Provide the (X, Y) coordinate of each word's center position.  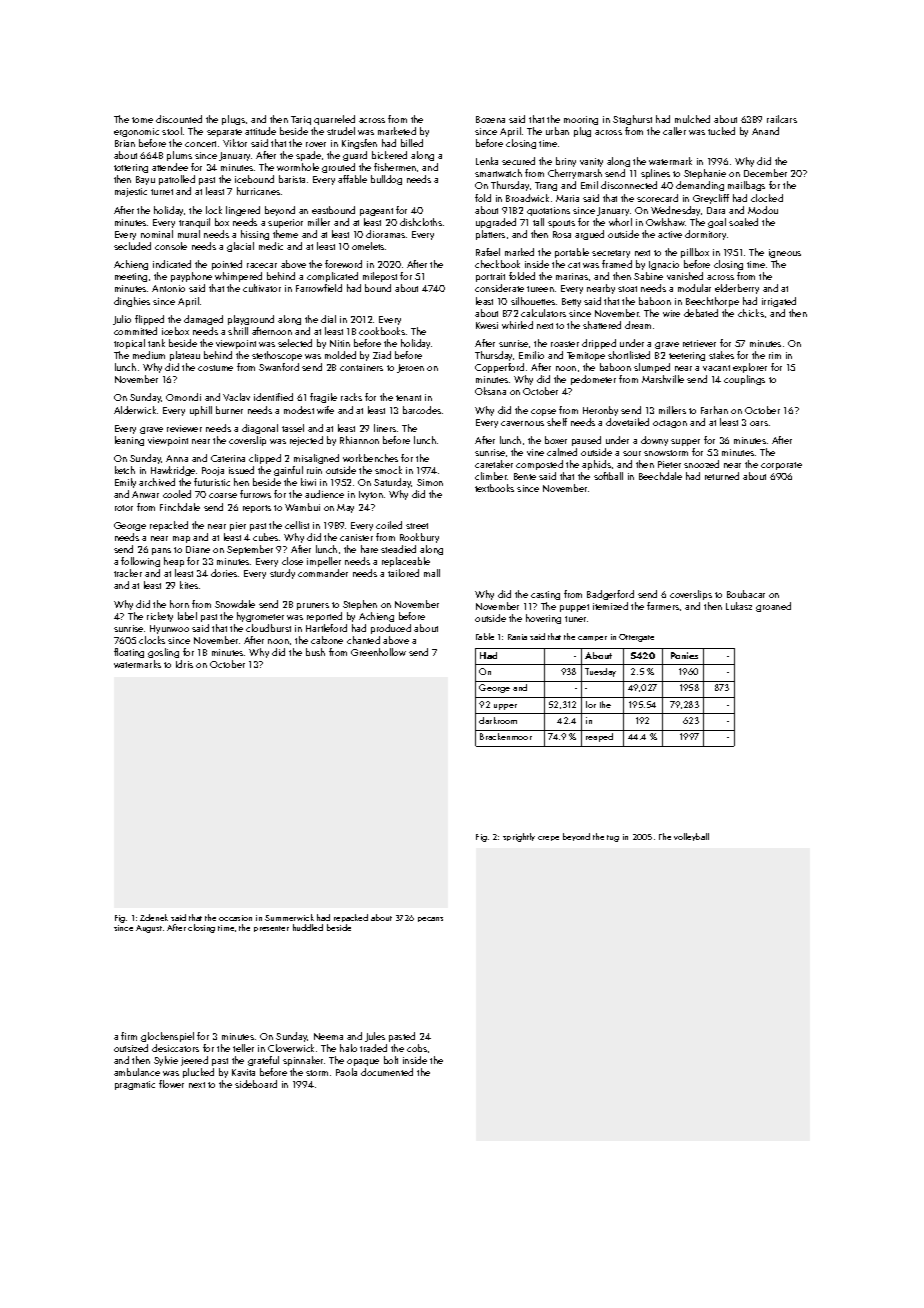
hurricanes (258, 191)
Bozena (490, 119)
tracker (128, 573)
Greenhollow (378, 652)
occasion (235, 918)
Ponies (684, 655)
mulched (692, 119)
